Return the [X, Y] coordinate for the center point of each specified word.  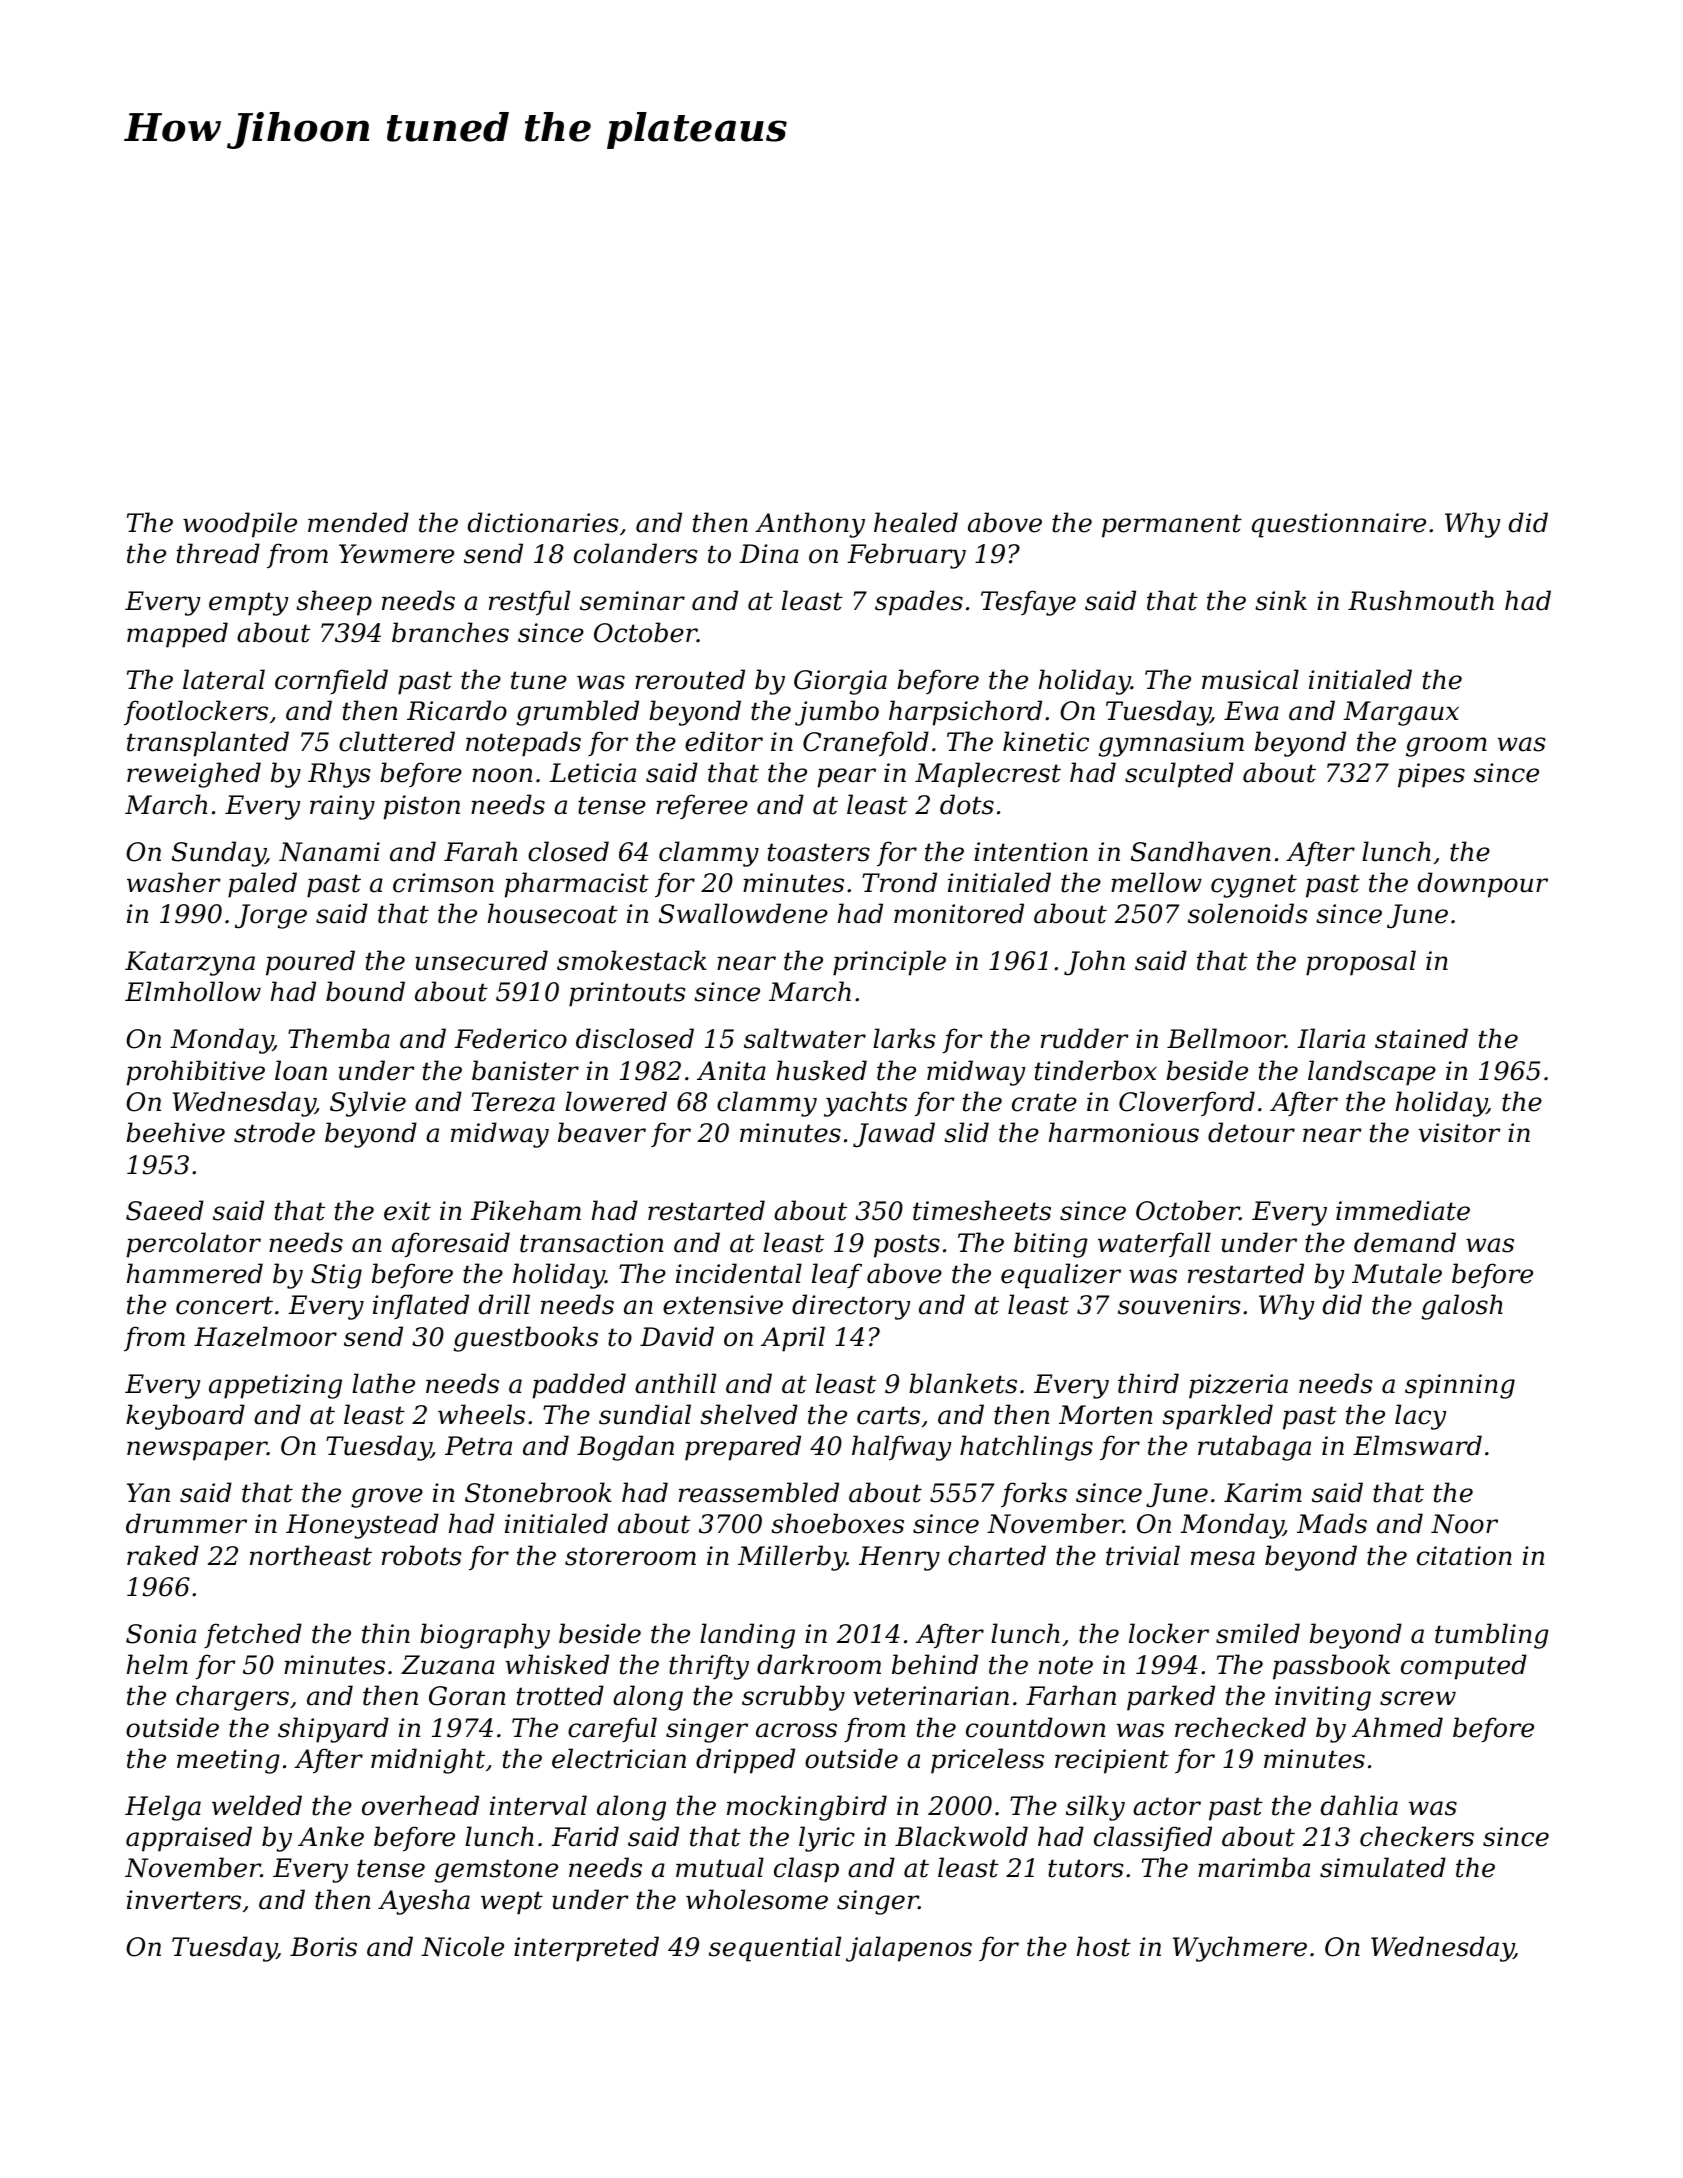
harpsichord [965, 713]
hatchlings [1026, 1448]
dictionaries [543, 522]
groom [1446, 747]
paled [262, 885]
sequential [775, 1949]
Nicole [462, 1946]
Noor [1464, 1524]
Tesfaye [1028, 603]
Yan [148, 1493]
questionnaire [1339, 525]
